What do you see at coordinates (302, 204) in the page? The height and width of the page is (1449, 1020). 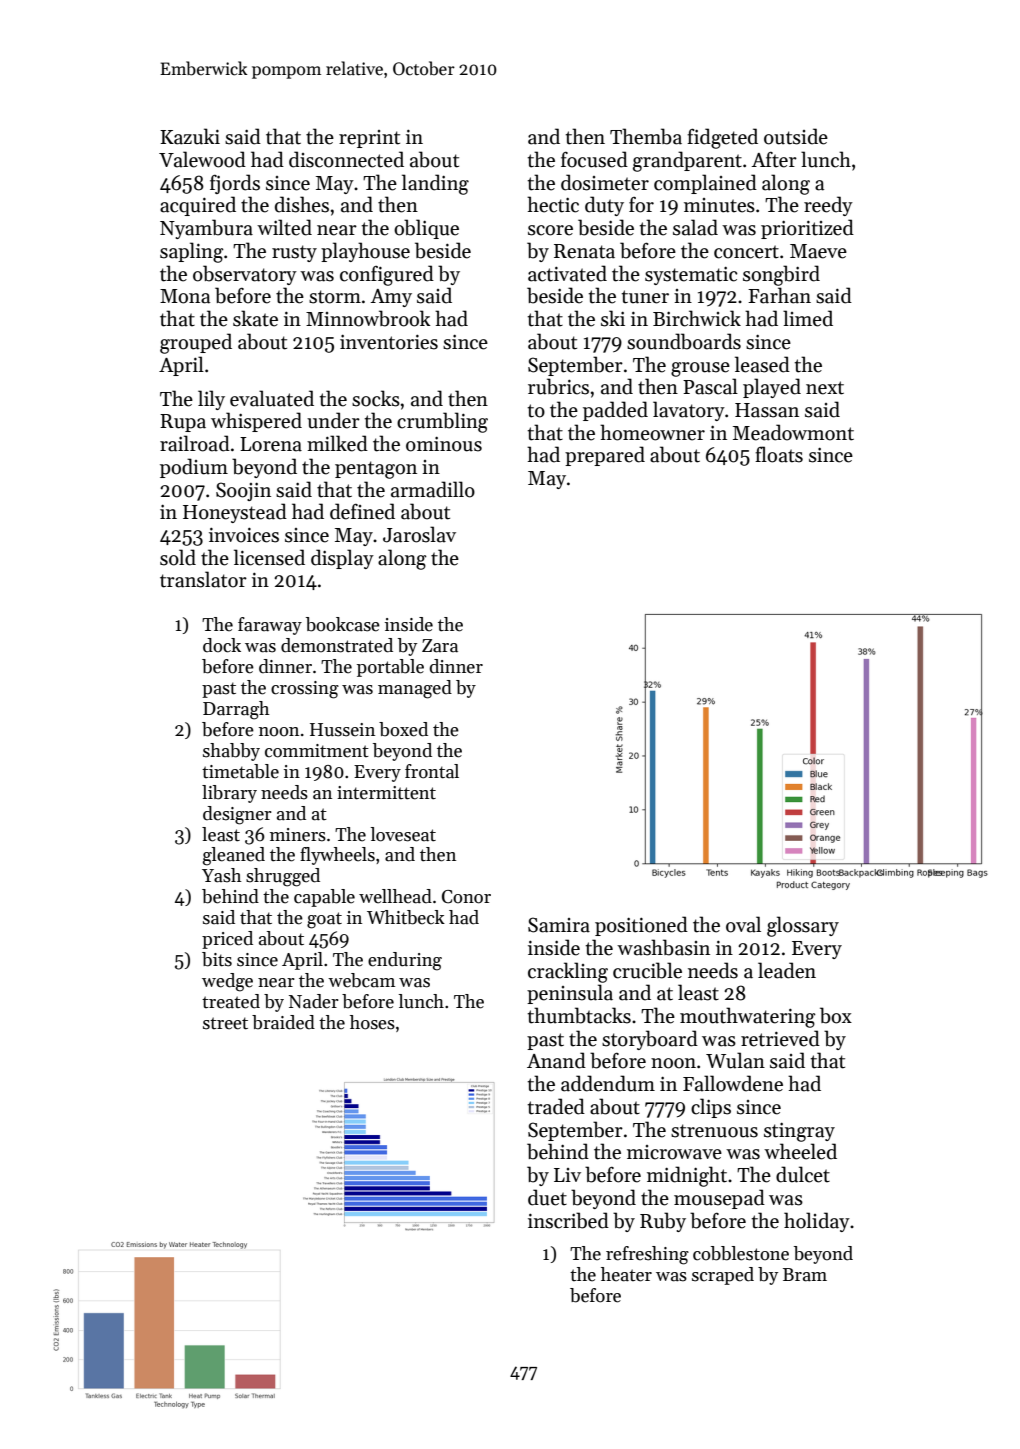 I see `dishes` at bounding box center [302, 204].
